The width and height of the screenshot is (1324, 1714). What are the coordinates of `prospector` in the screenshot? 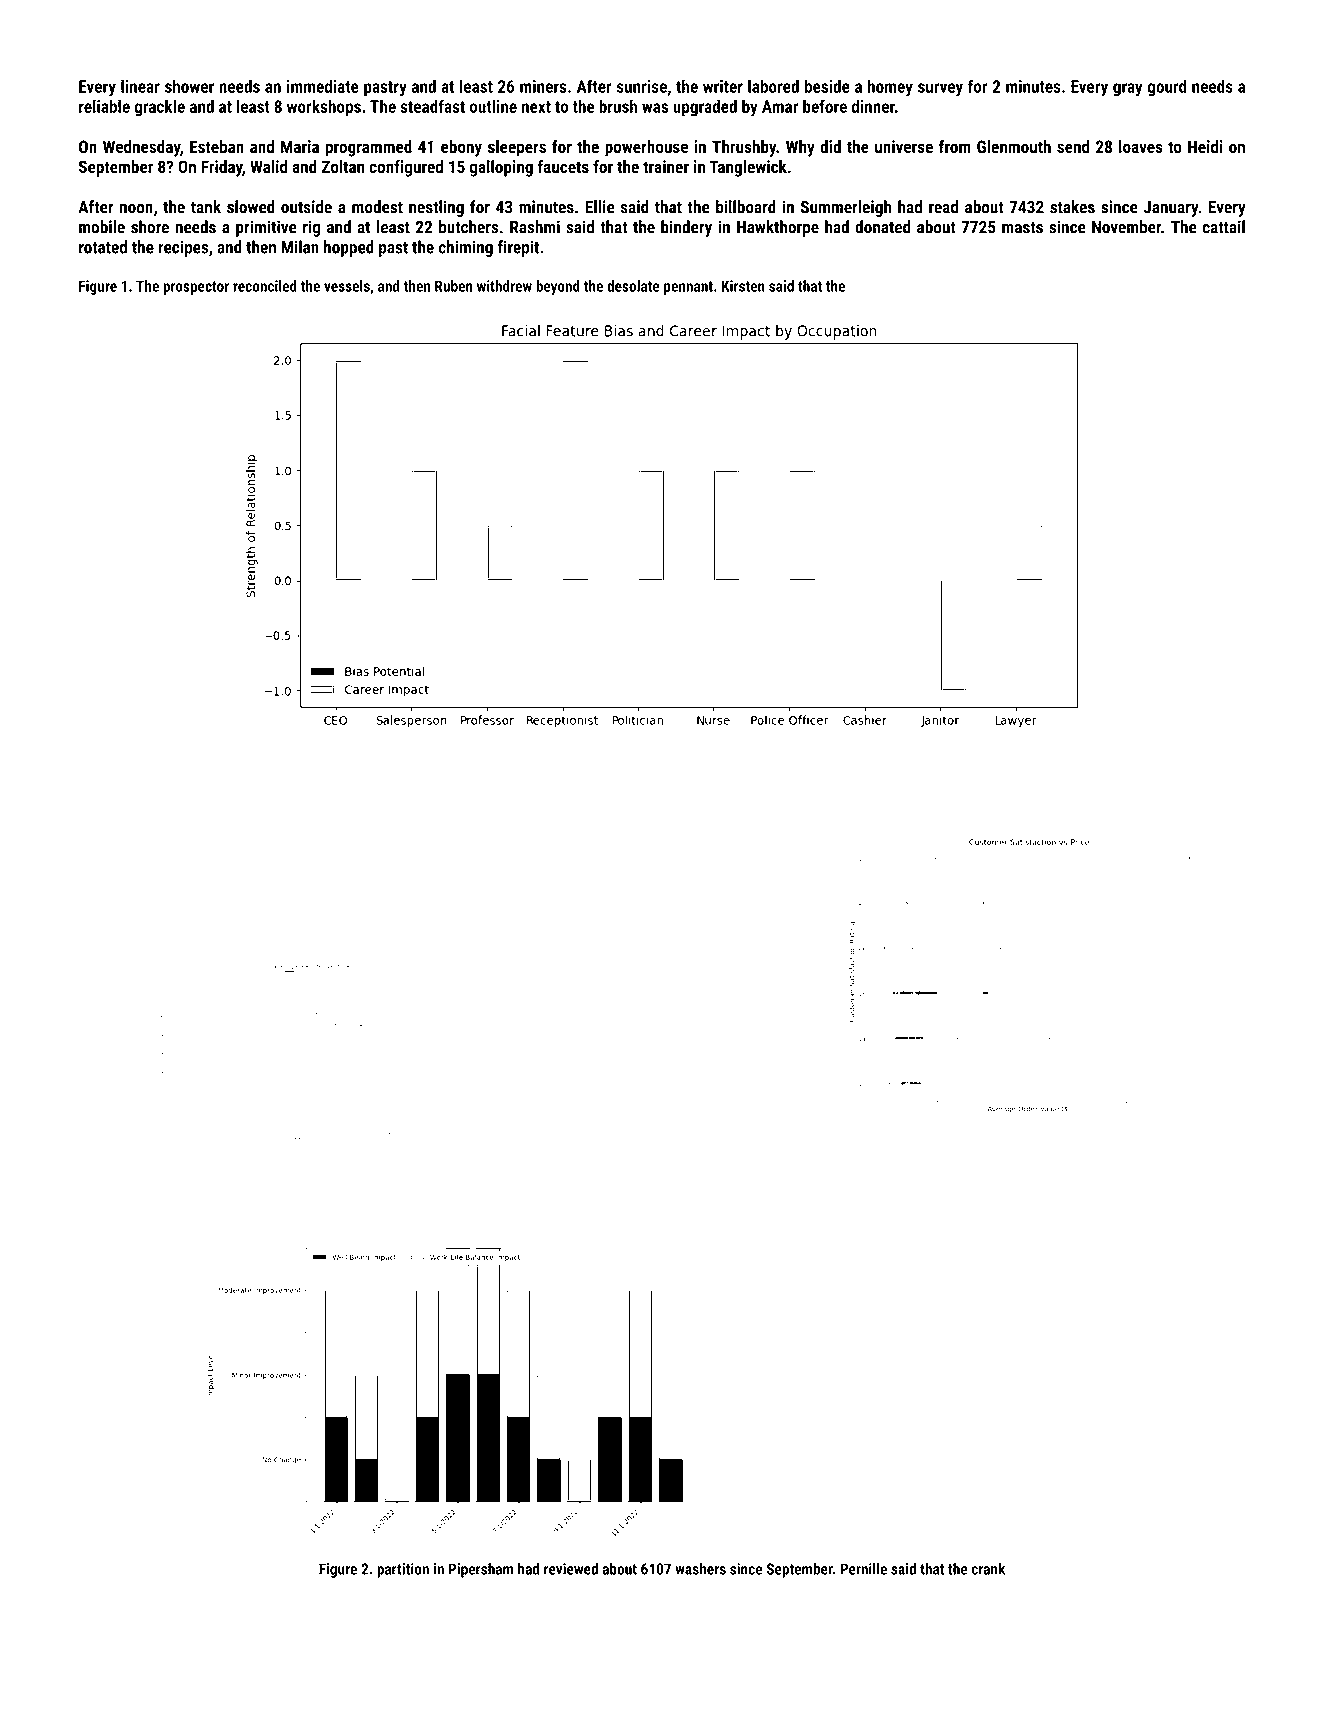 It's located at (196, 288).
